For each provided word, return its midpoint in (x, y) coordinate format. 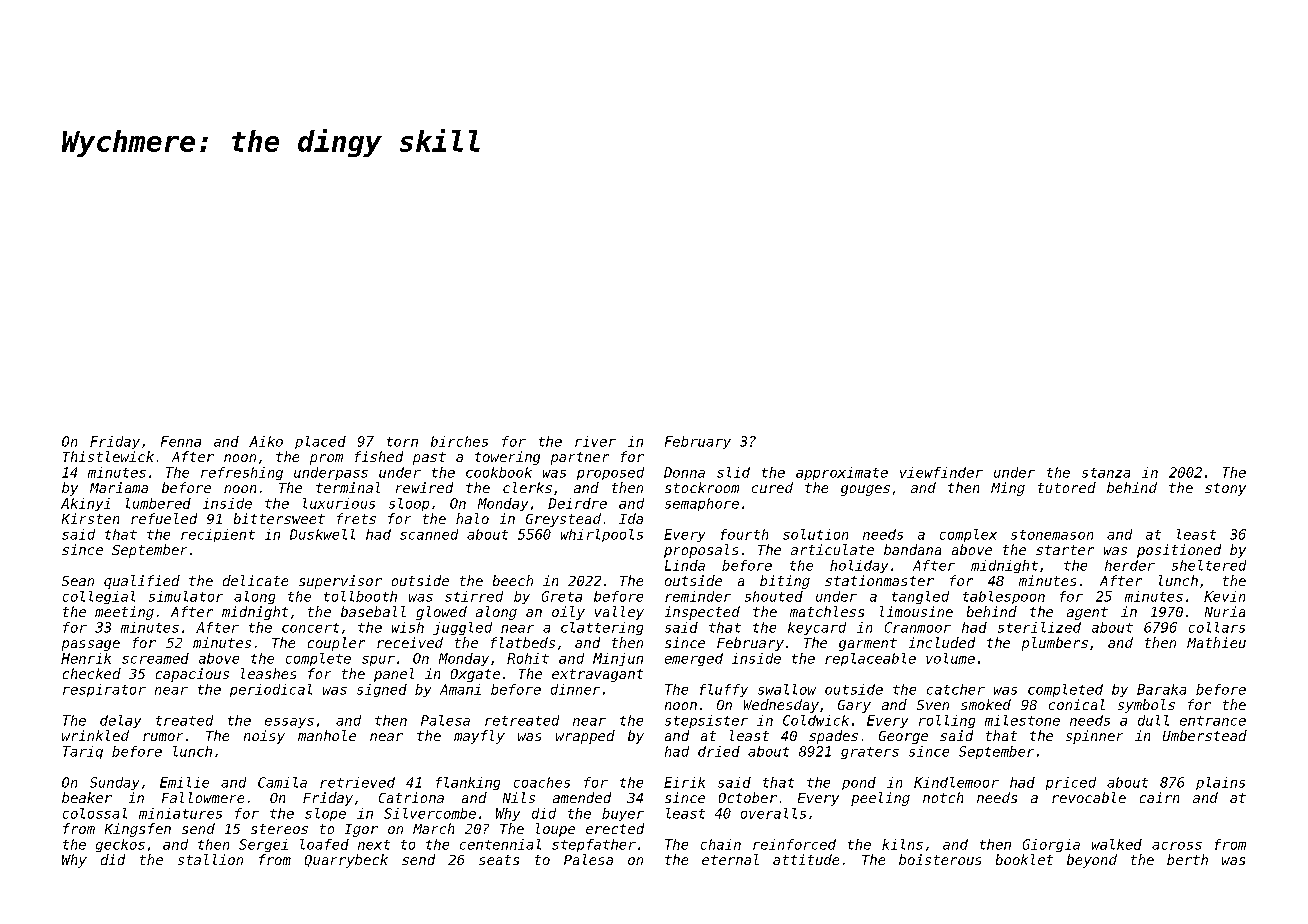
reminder (698, 596)
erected (615, 828)
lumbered (158, 503)
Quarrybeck (346, 861)
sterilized (1039, 627)
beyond (1092, 861)
